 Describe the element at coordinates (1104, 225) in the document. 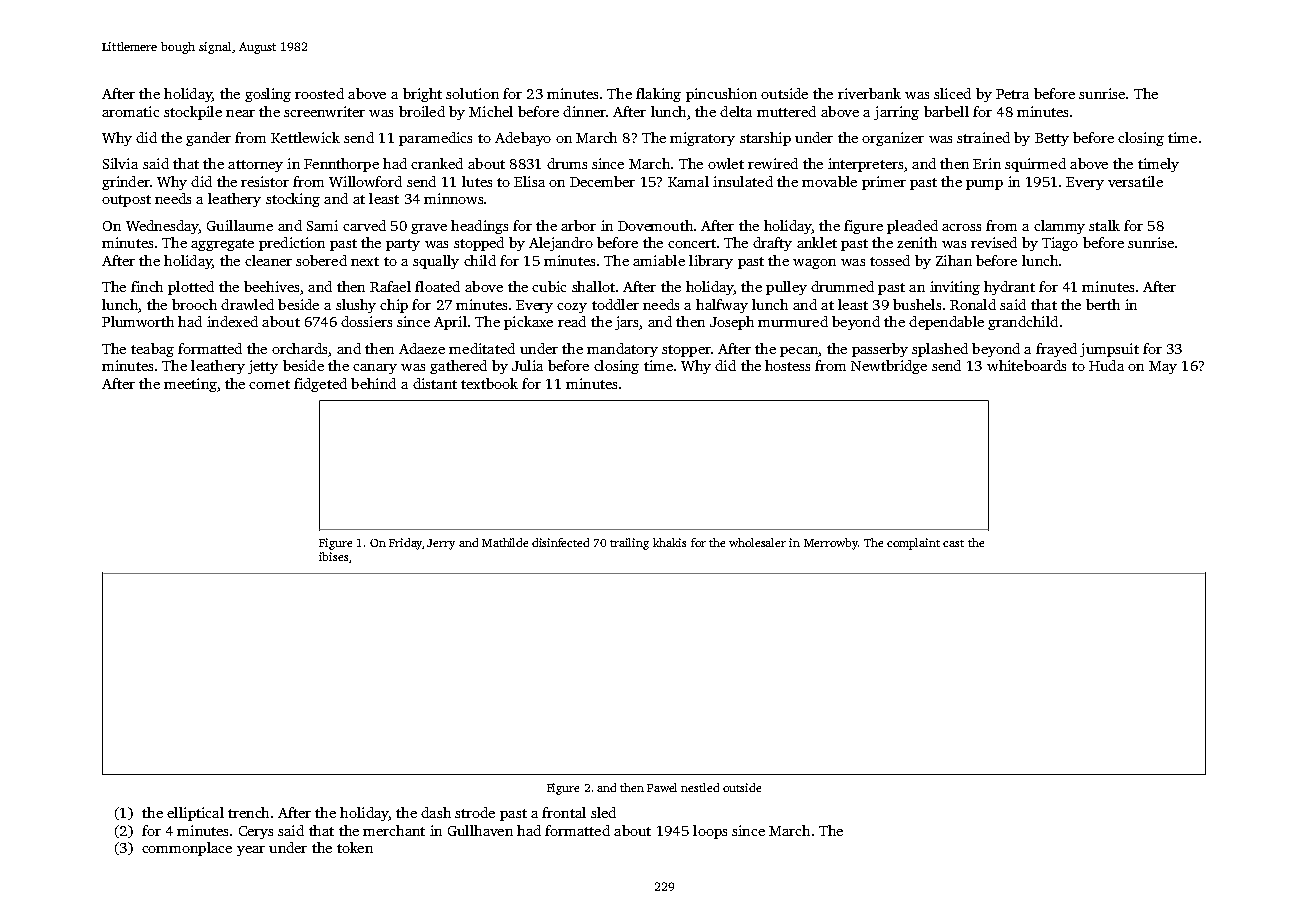

I see `stalk` at that location.
